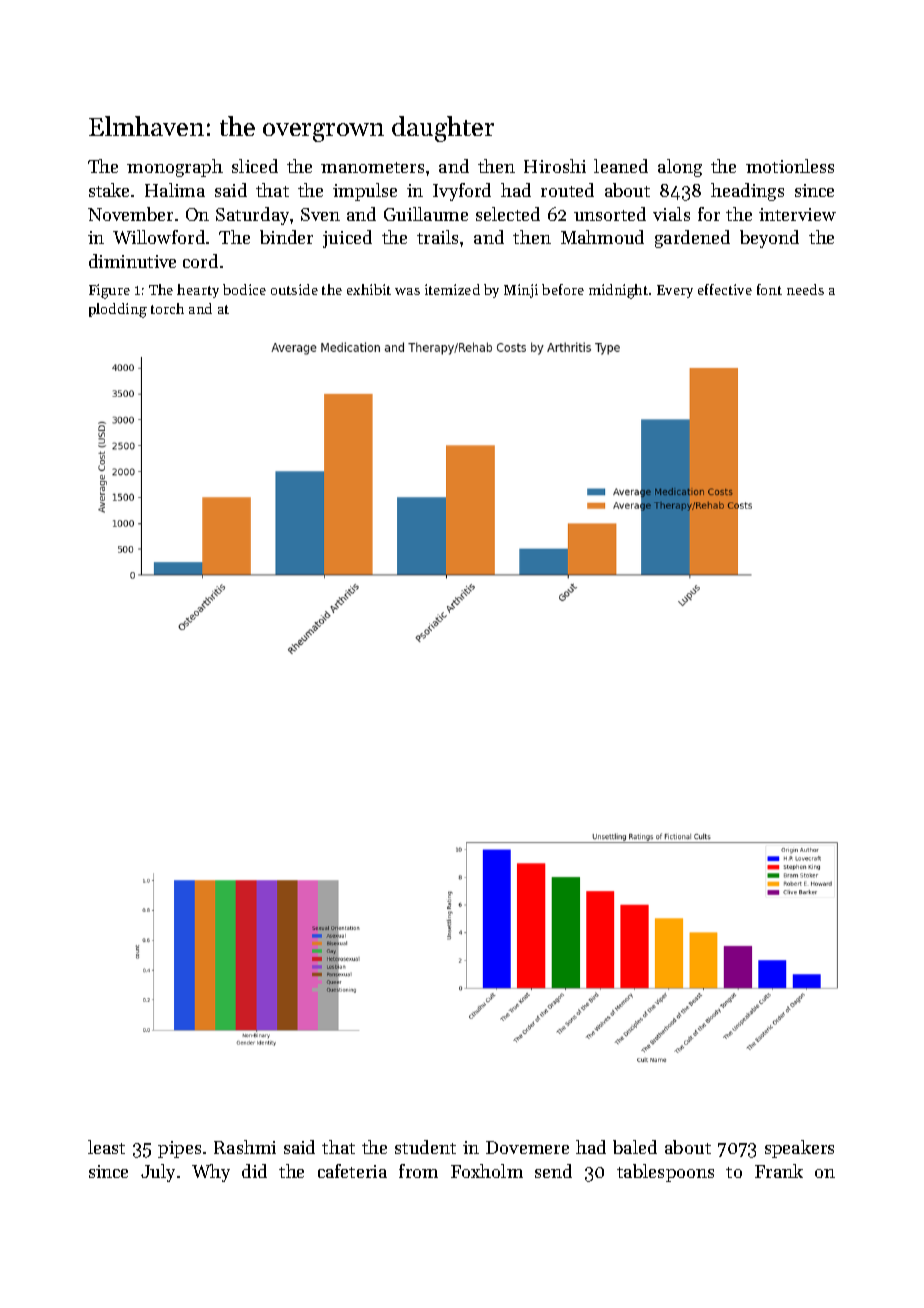 The height and width of the page is (1308, 924). I want to click on least, so click(106, 1147).
